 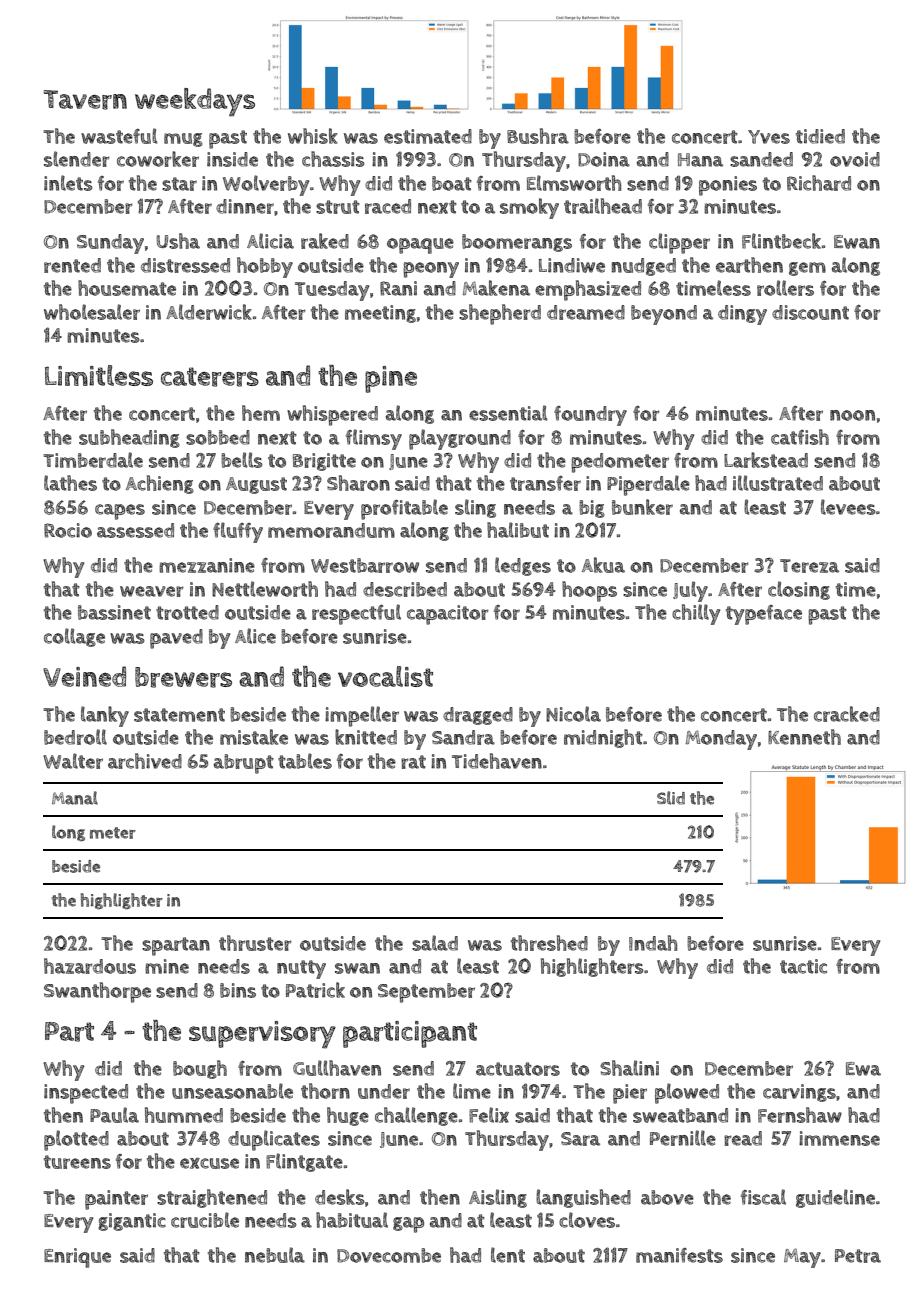 I want to click on slender, so click(x=77, y=159).
